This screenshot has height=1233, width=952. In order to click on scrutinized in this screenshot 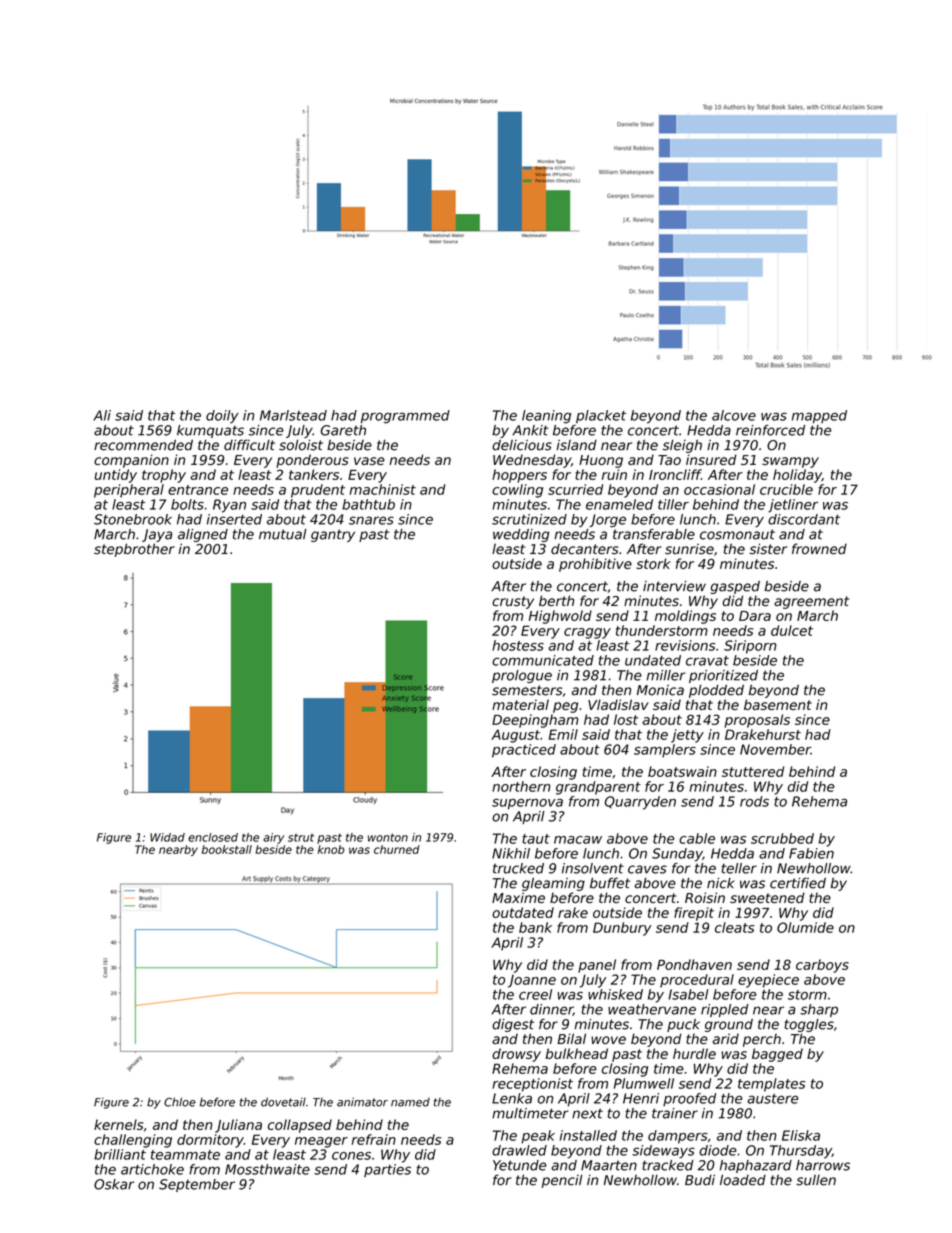, I will do `click(529, 519)`.
